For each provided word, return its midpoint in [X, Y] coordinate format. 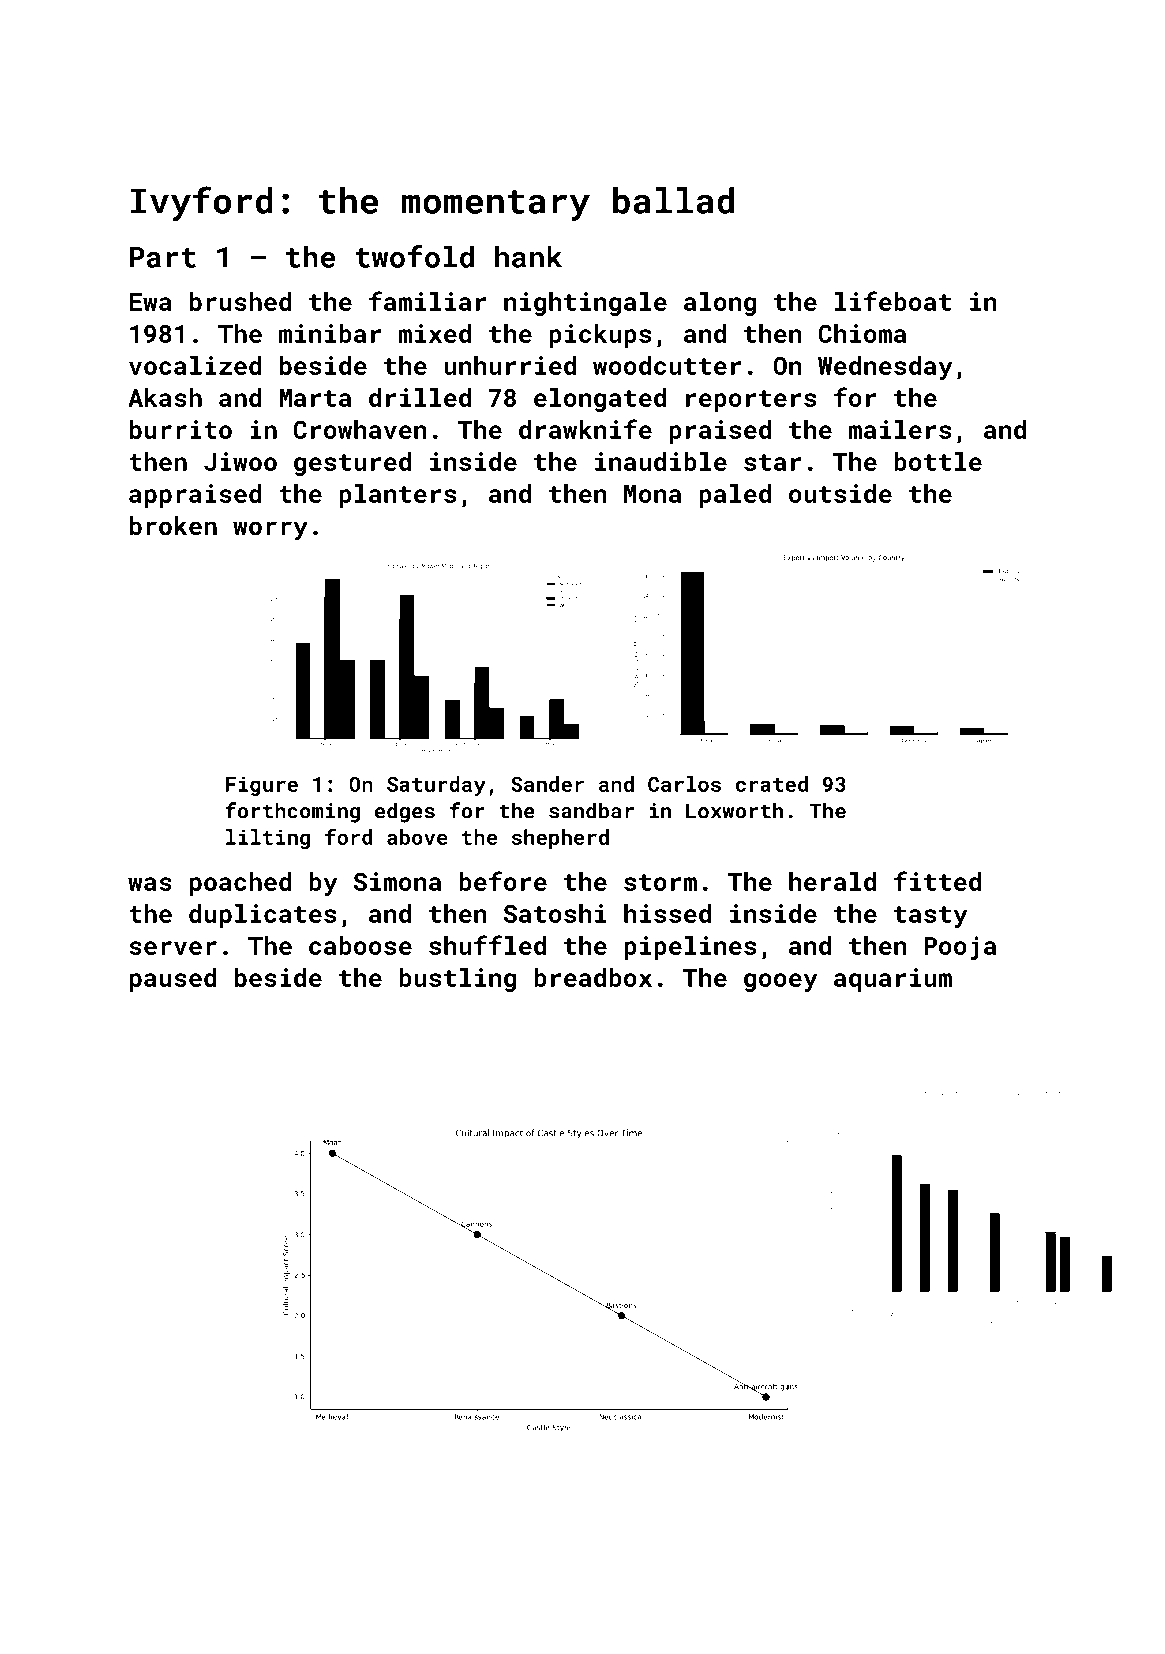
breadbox [593, 977]
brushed [240, 301]
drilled [420, 397]
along [720, 304]
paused [173, 980]
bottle [938, 461]
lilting [268, 839]
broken [173, 525]
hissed [667, 913]
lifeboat [893, 301]
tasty [931, 917]
